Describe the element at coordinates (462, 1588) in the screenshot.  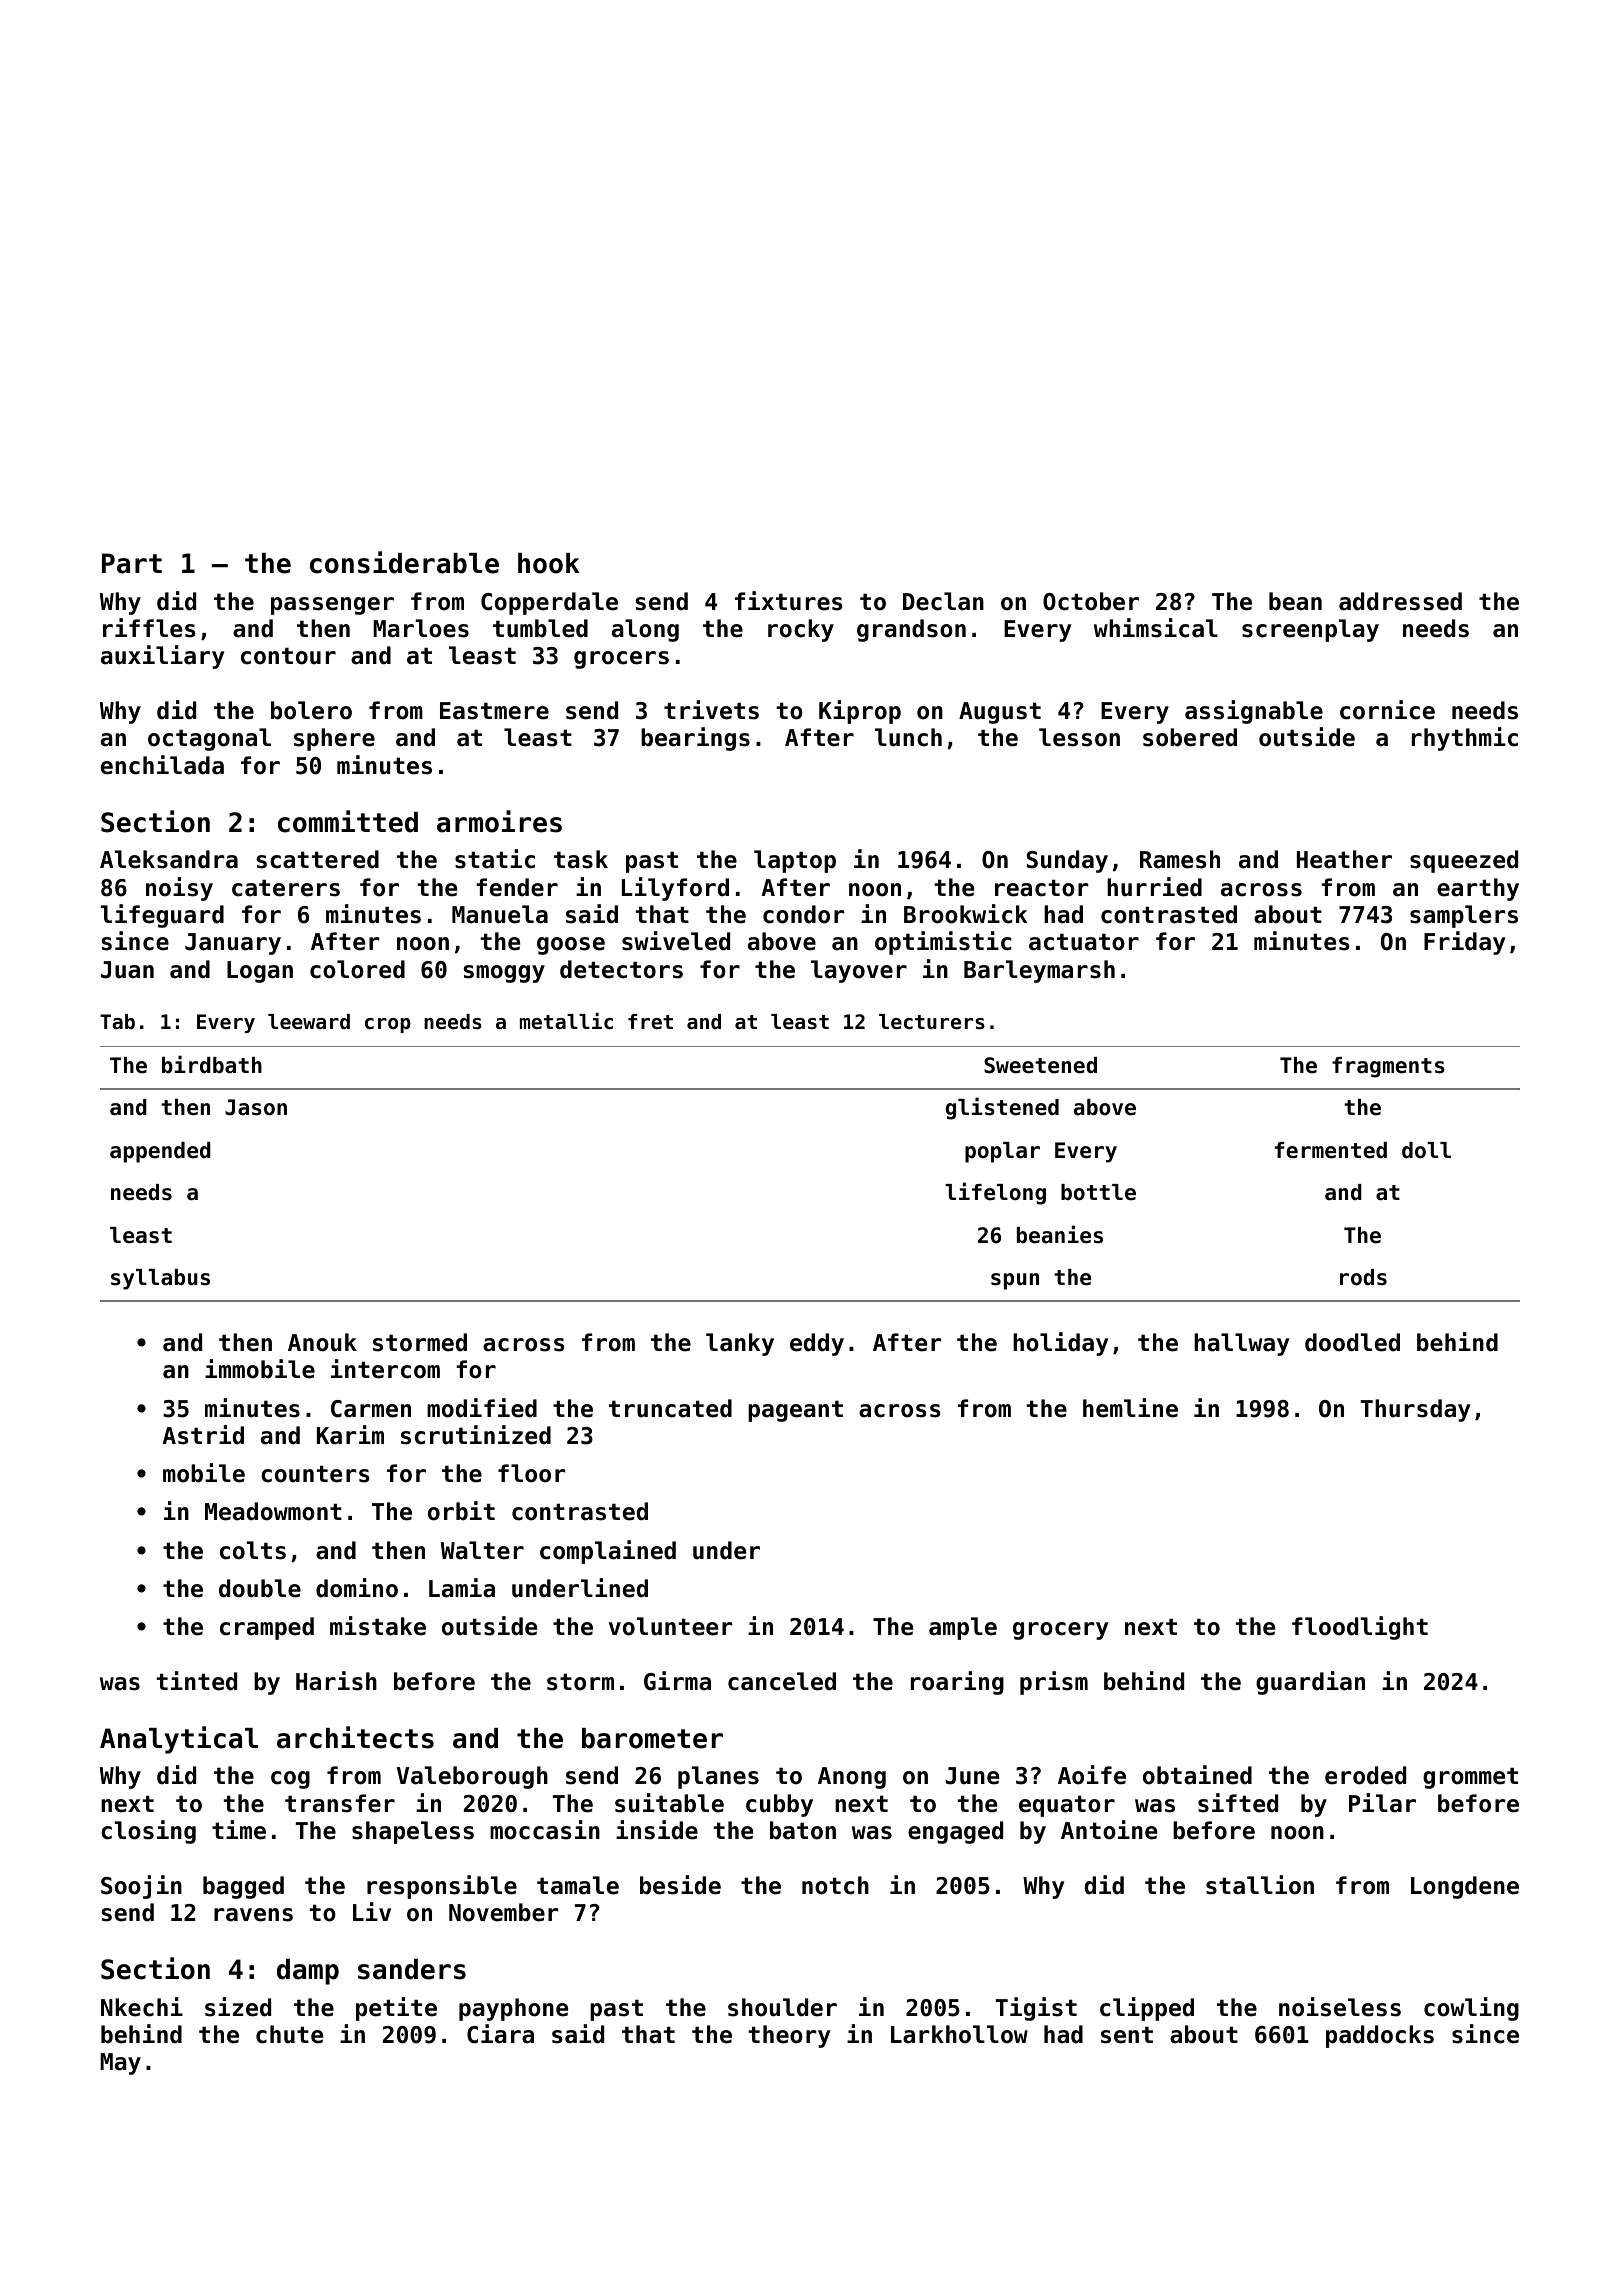
I see `Lamia` at that location.
